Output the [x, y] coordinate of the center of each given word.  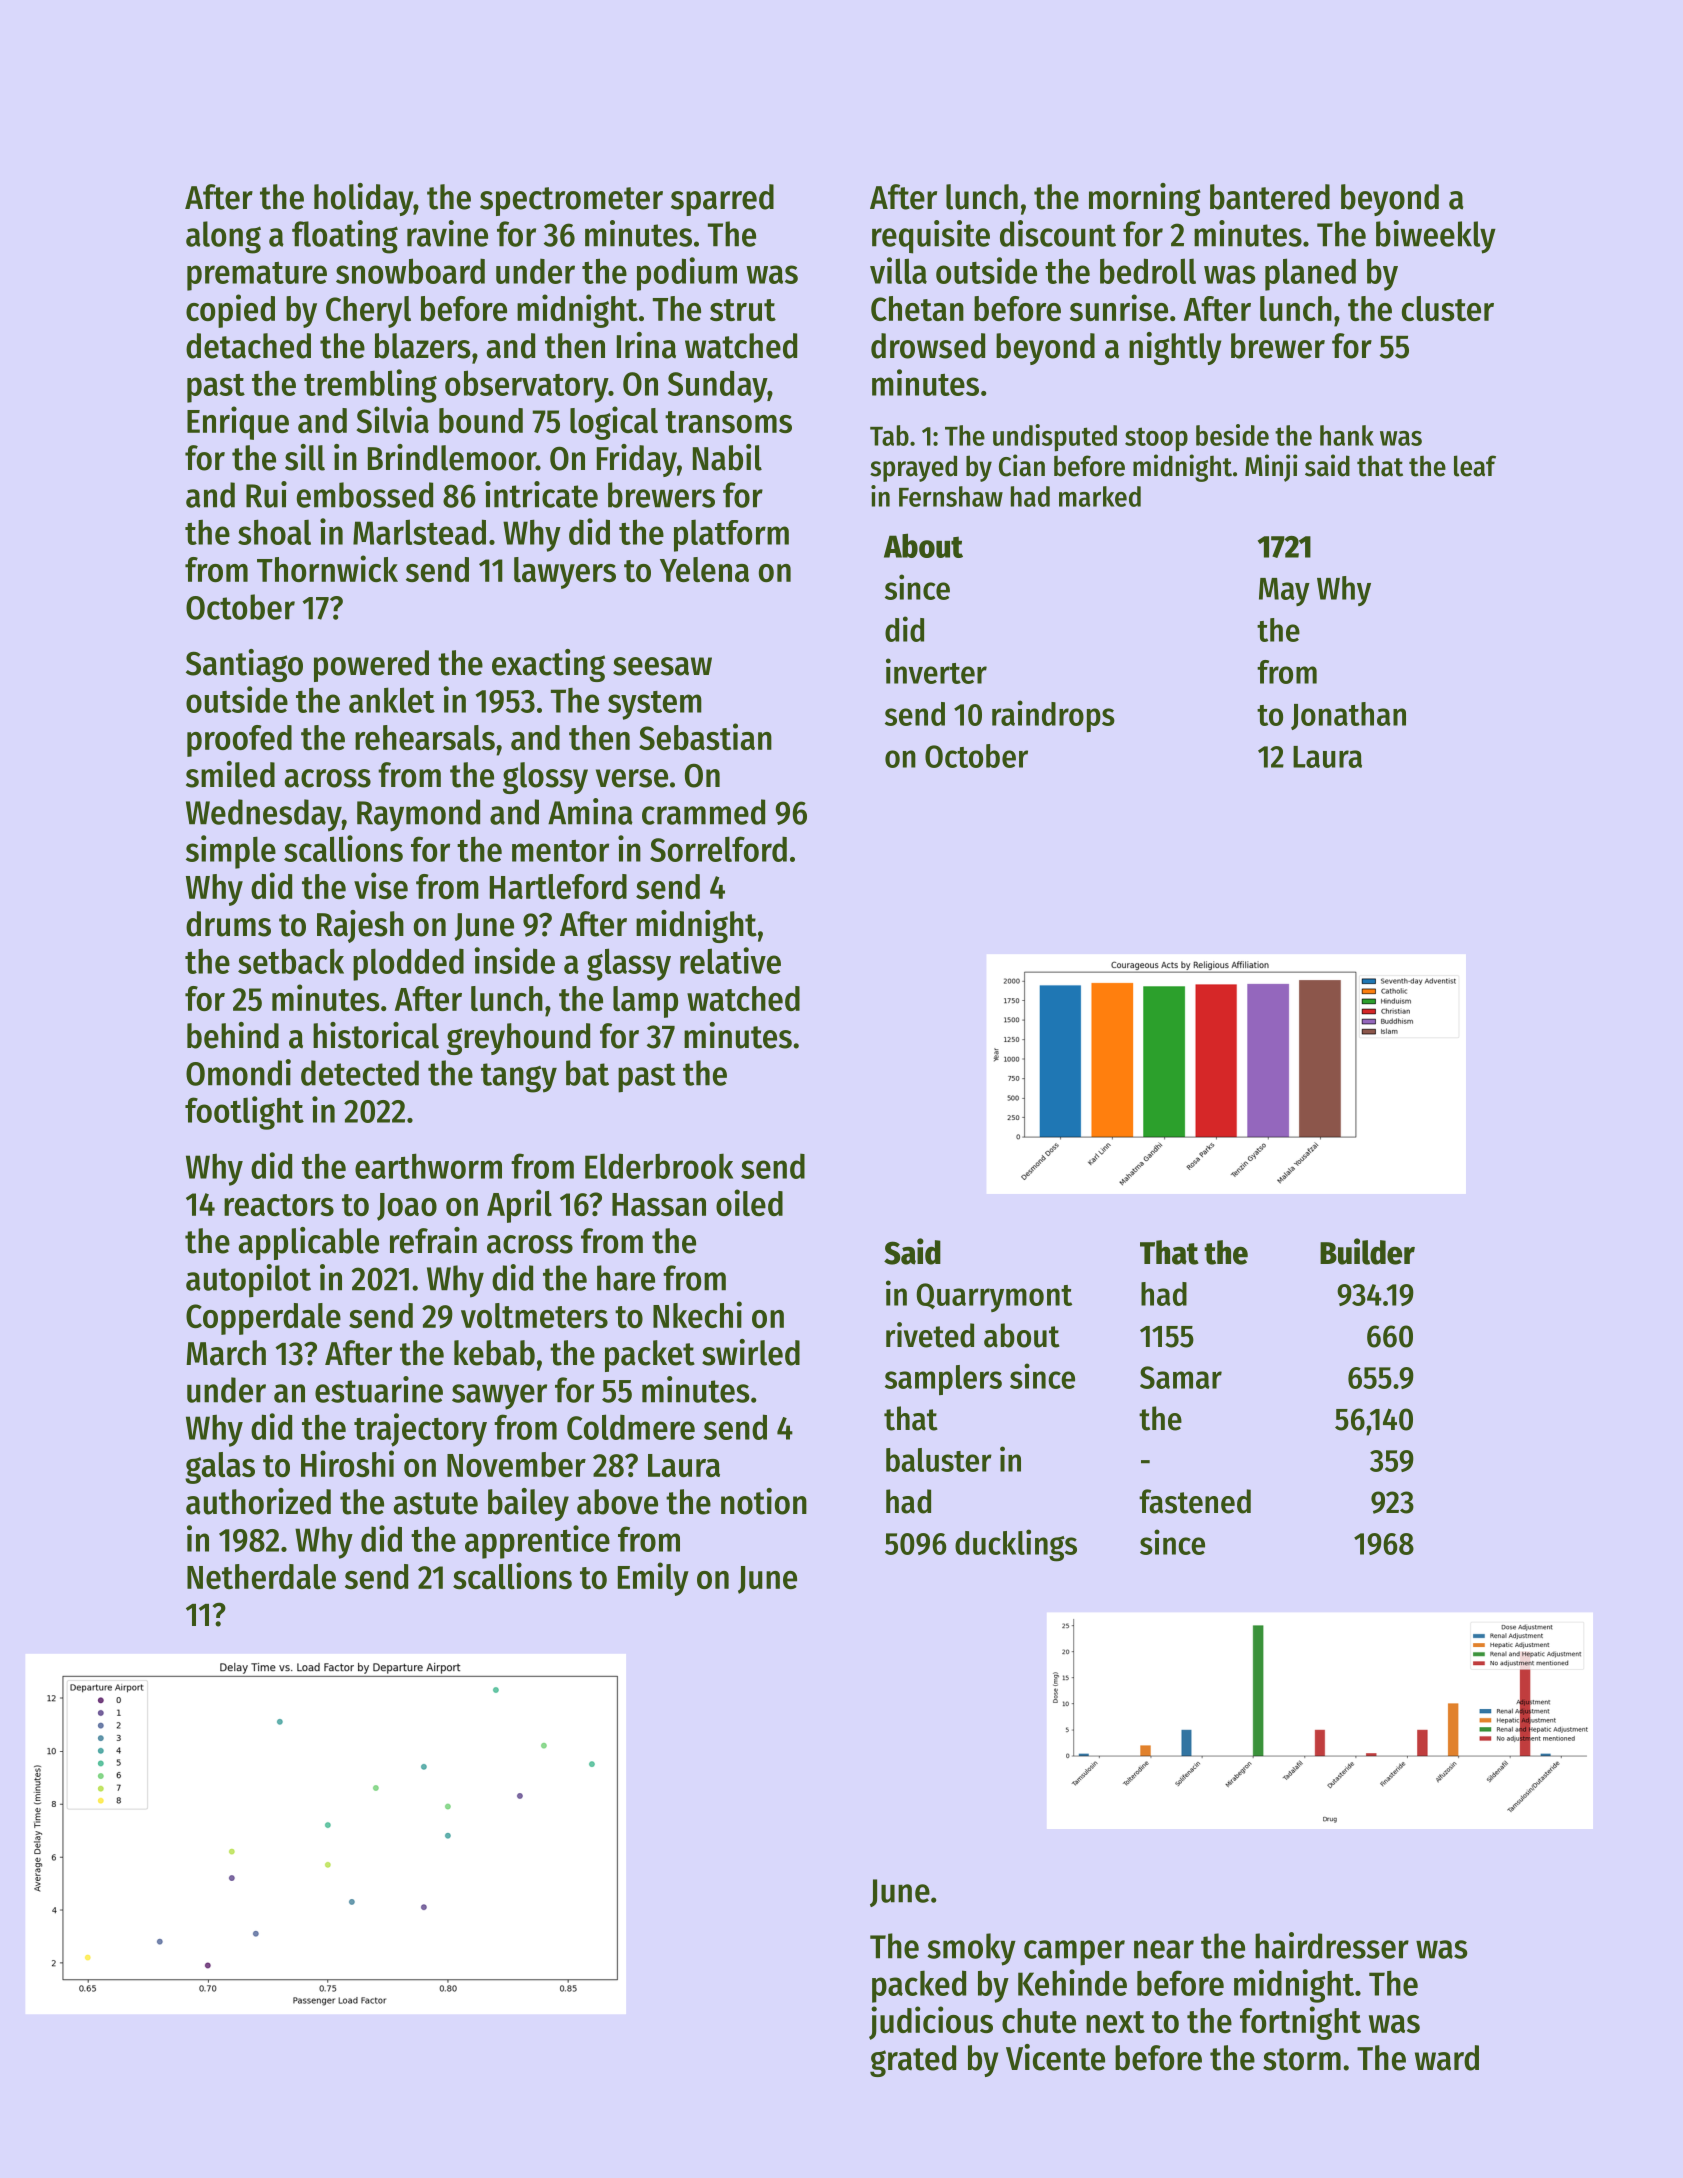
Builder [1367, 1251]
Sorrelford [718, 849]
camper [1074, 1953]
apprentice [537, 1542]
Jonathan [1348, 716]
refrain [433, 1240]
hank [1347, 435]
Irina [646, 345]
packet [650, 1356]
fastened [1195, 1501]
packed [919, 1986]
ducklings [1016, 1545]
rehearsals [425, 737]
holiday [363, 199]
